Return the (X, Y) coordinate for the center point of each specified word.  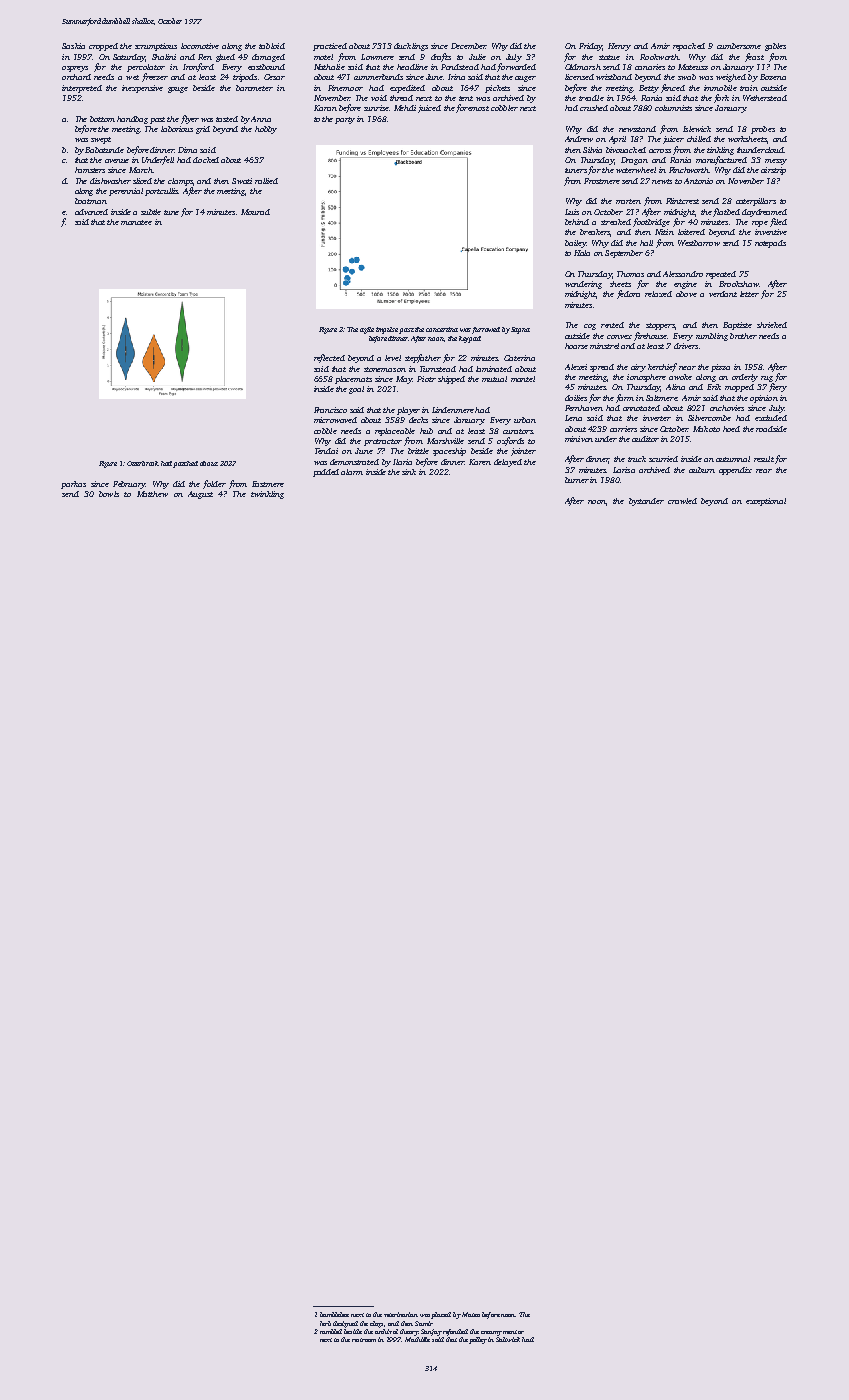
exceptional (766, 502)
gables (775, 47)
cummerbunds (378, 77)
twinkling (267, 495)
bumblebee (334, 1314)
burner (577, 480)
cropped (103, 47)
